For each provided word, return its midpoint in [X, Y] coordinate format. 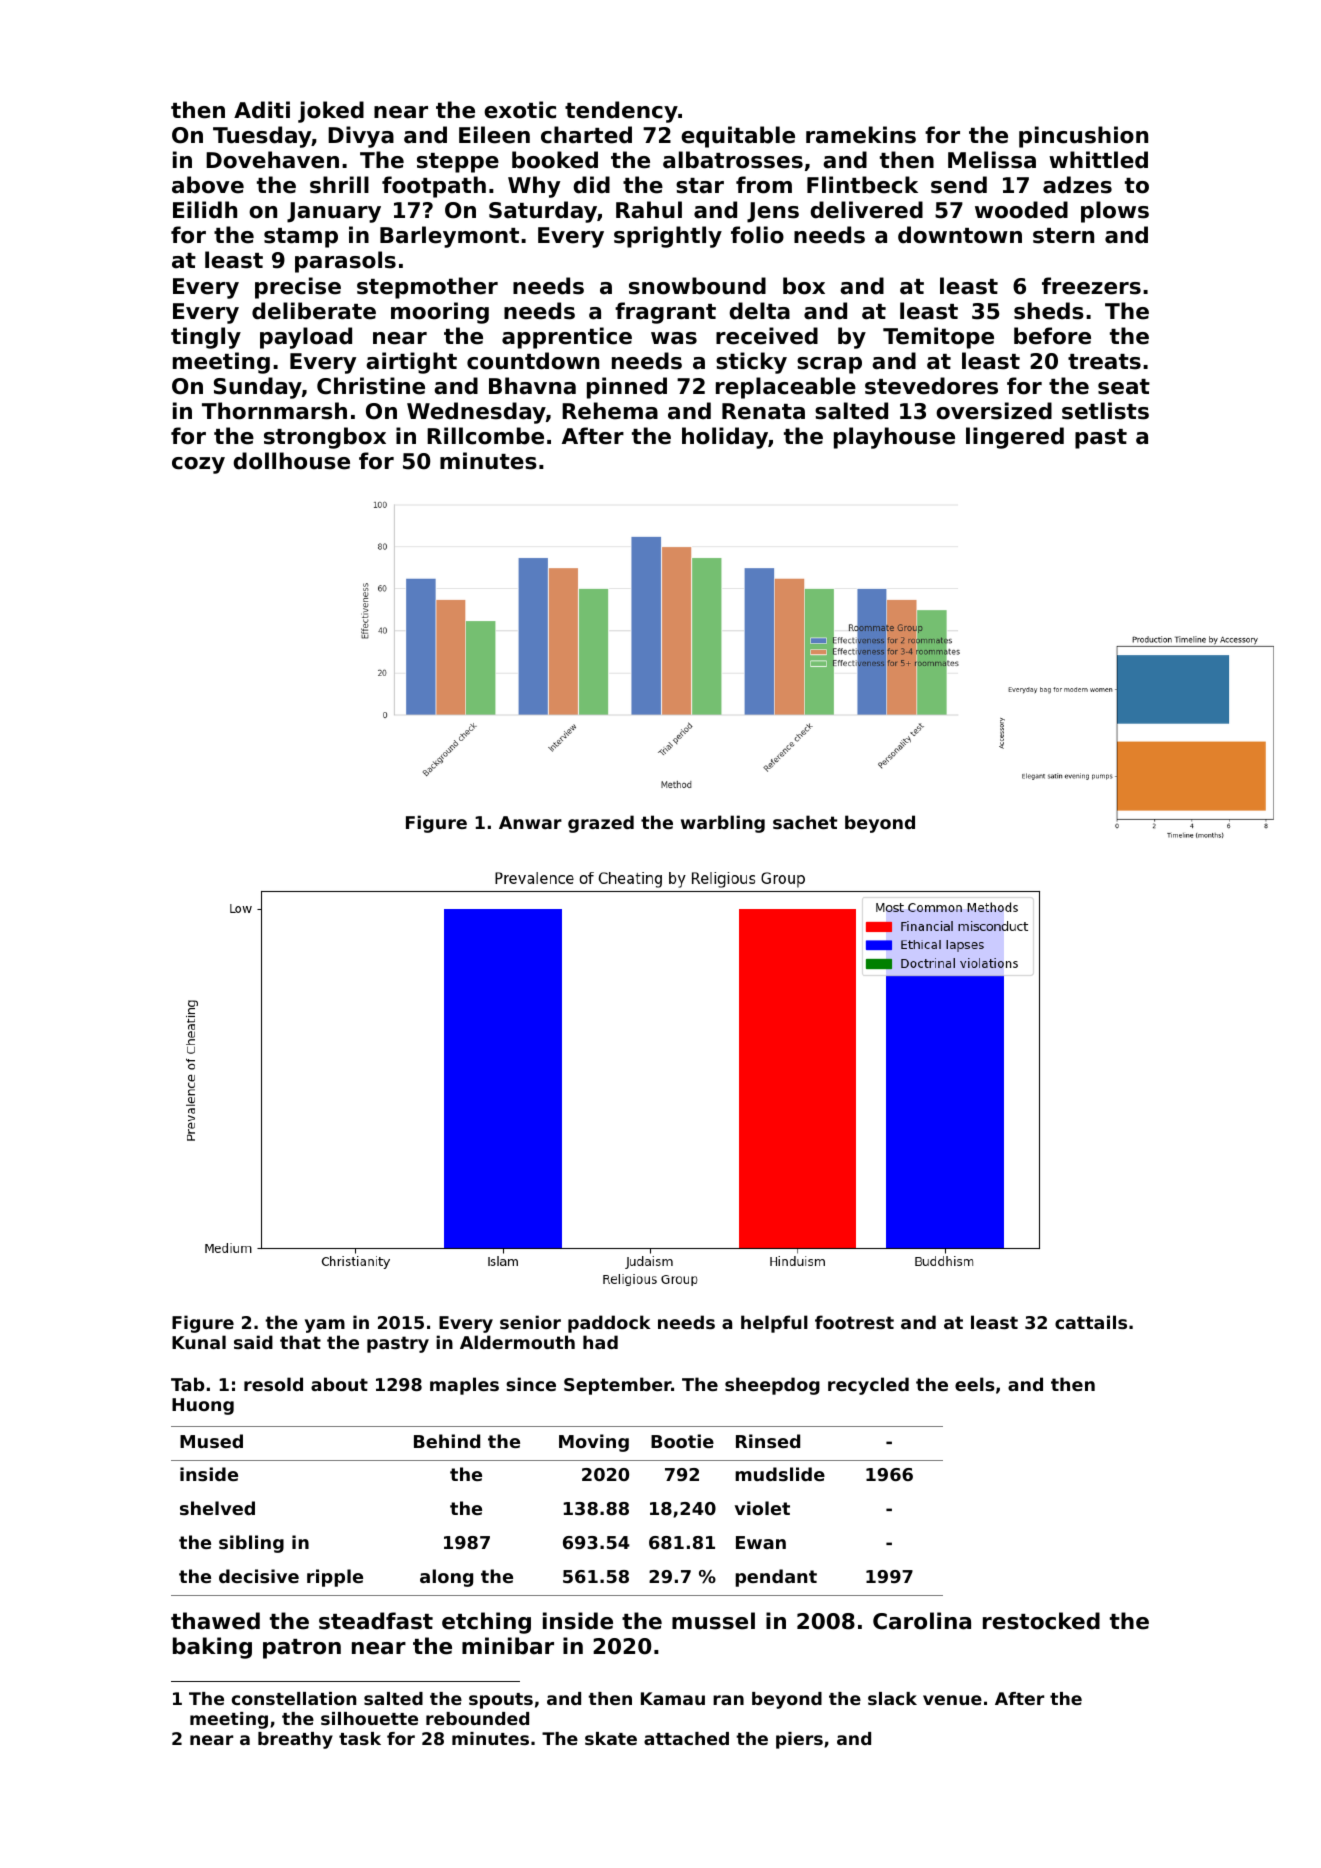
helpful [774, 1324]
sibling [251, 1544]
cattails [1091, 1322]
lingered [1015, 438]
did [591, 185]
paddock [609, 1324]
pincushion [1083, 137]
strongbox [325, 438]
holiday [725, 438]
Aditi [262, 110]
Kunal [199, 1342]
